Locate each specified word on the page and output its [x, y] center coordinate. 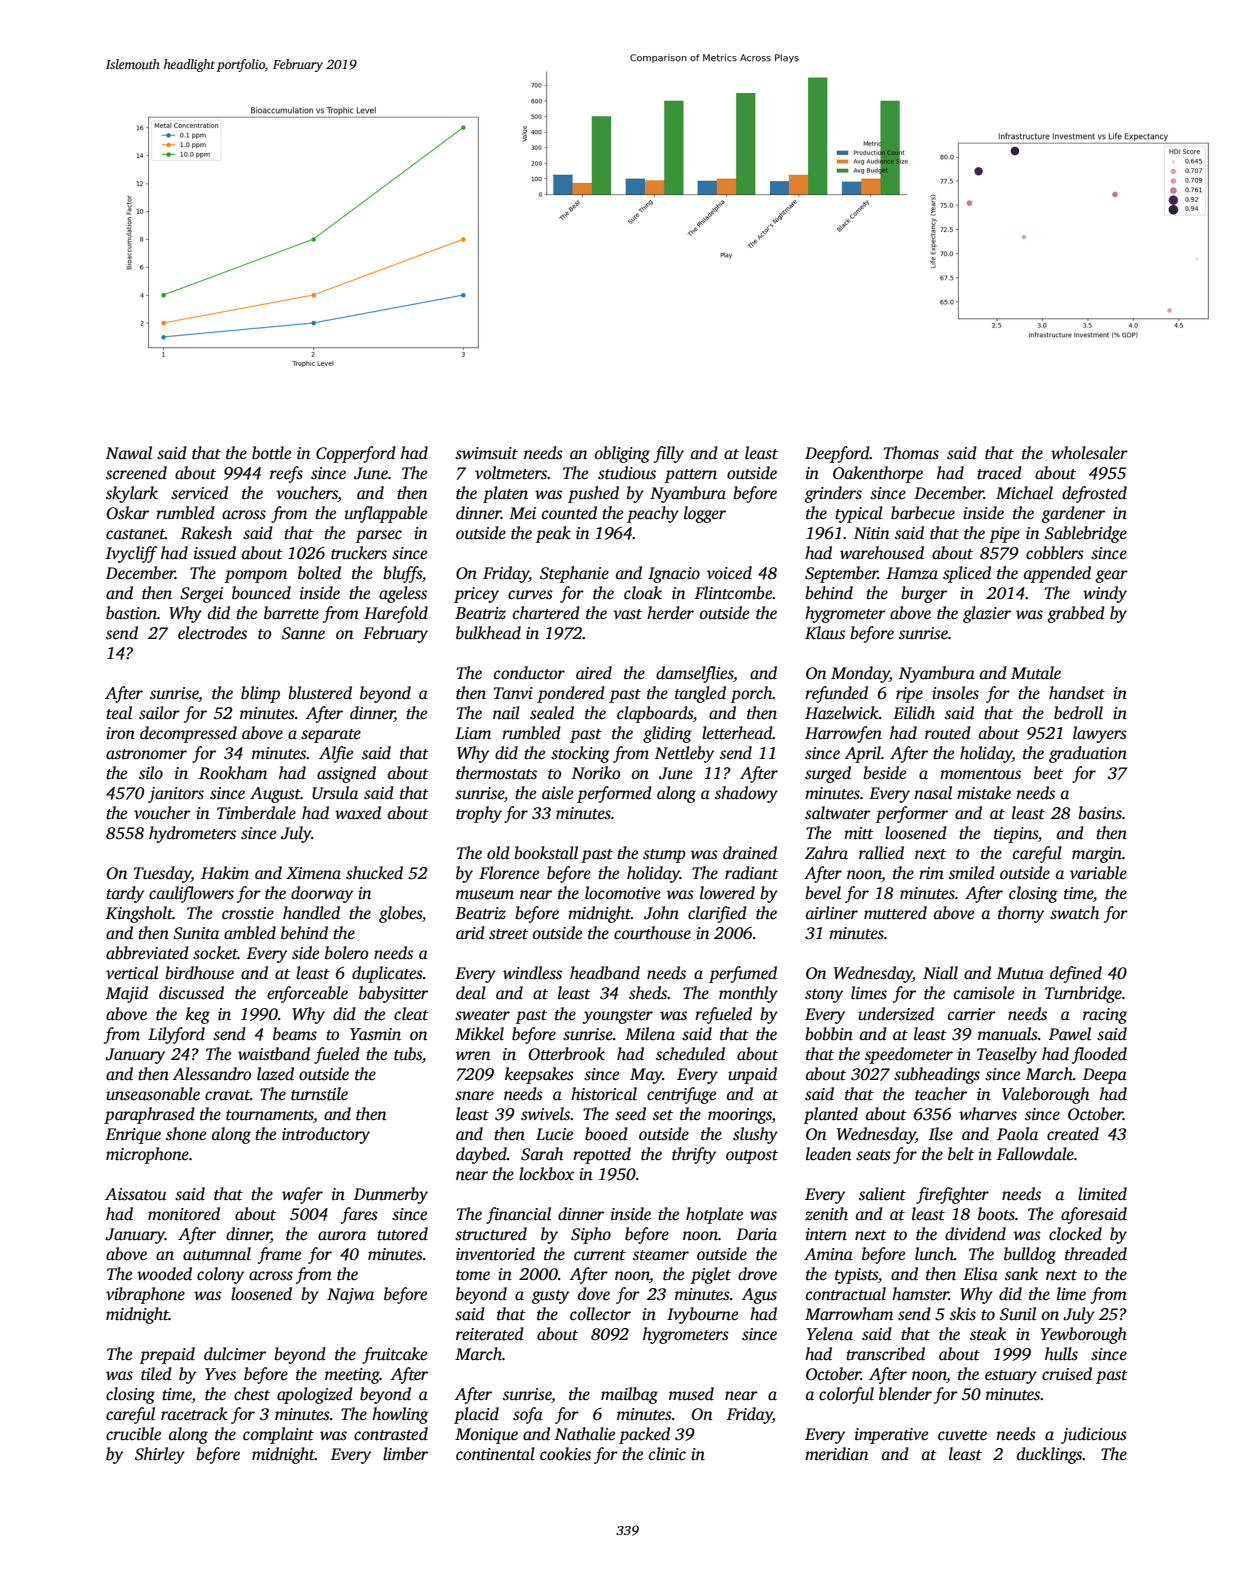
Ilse [941, 1134]
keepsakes [539, 1075]
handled [311, 912]
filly [669, 454]
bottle [271, 453]
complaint [278, 1435]
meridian [837, 1454]
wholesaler [1089, 453]
